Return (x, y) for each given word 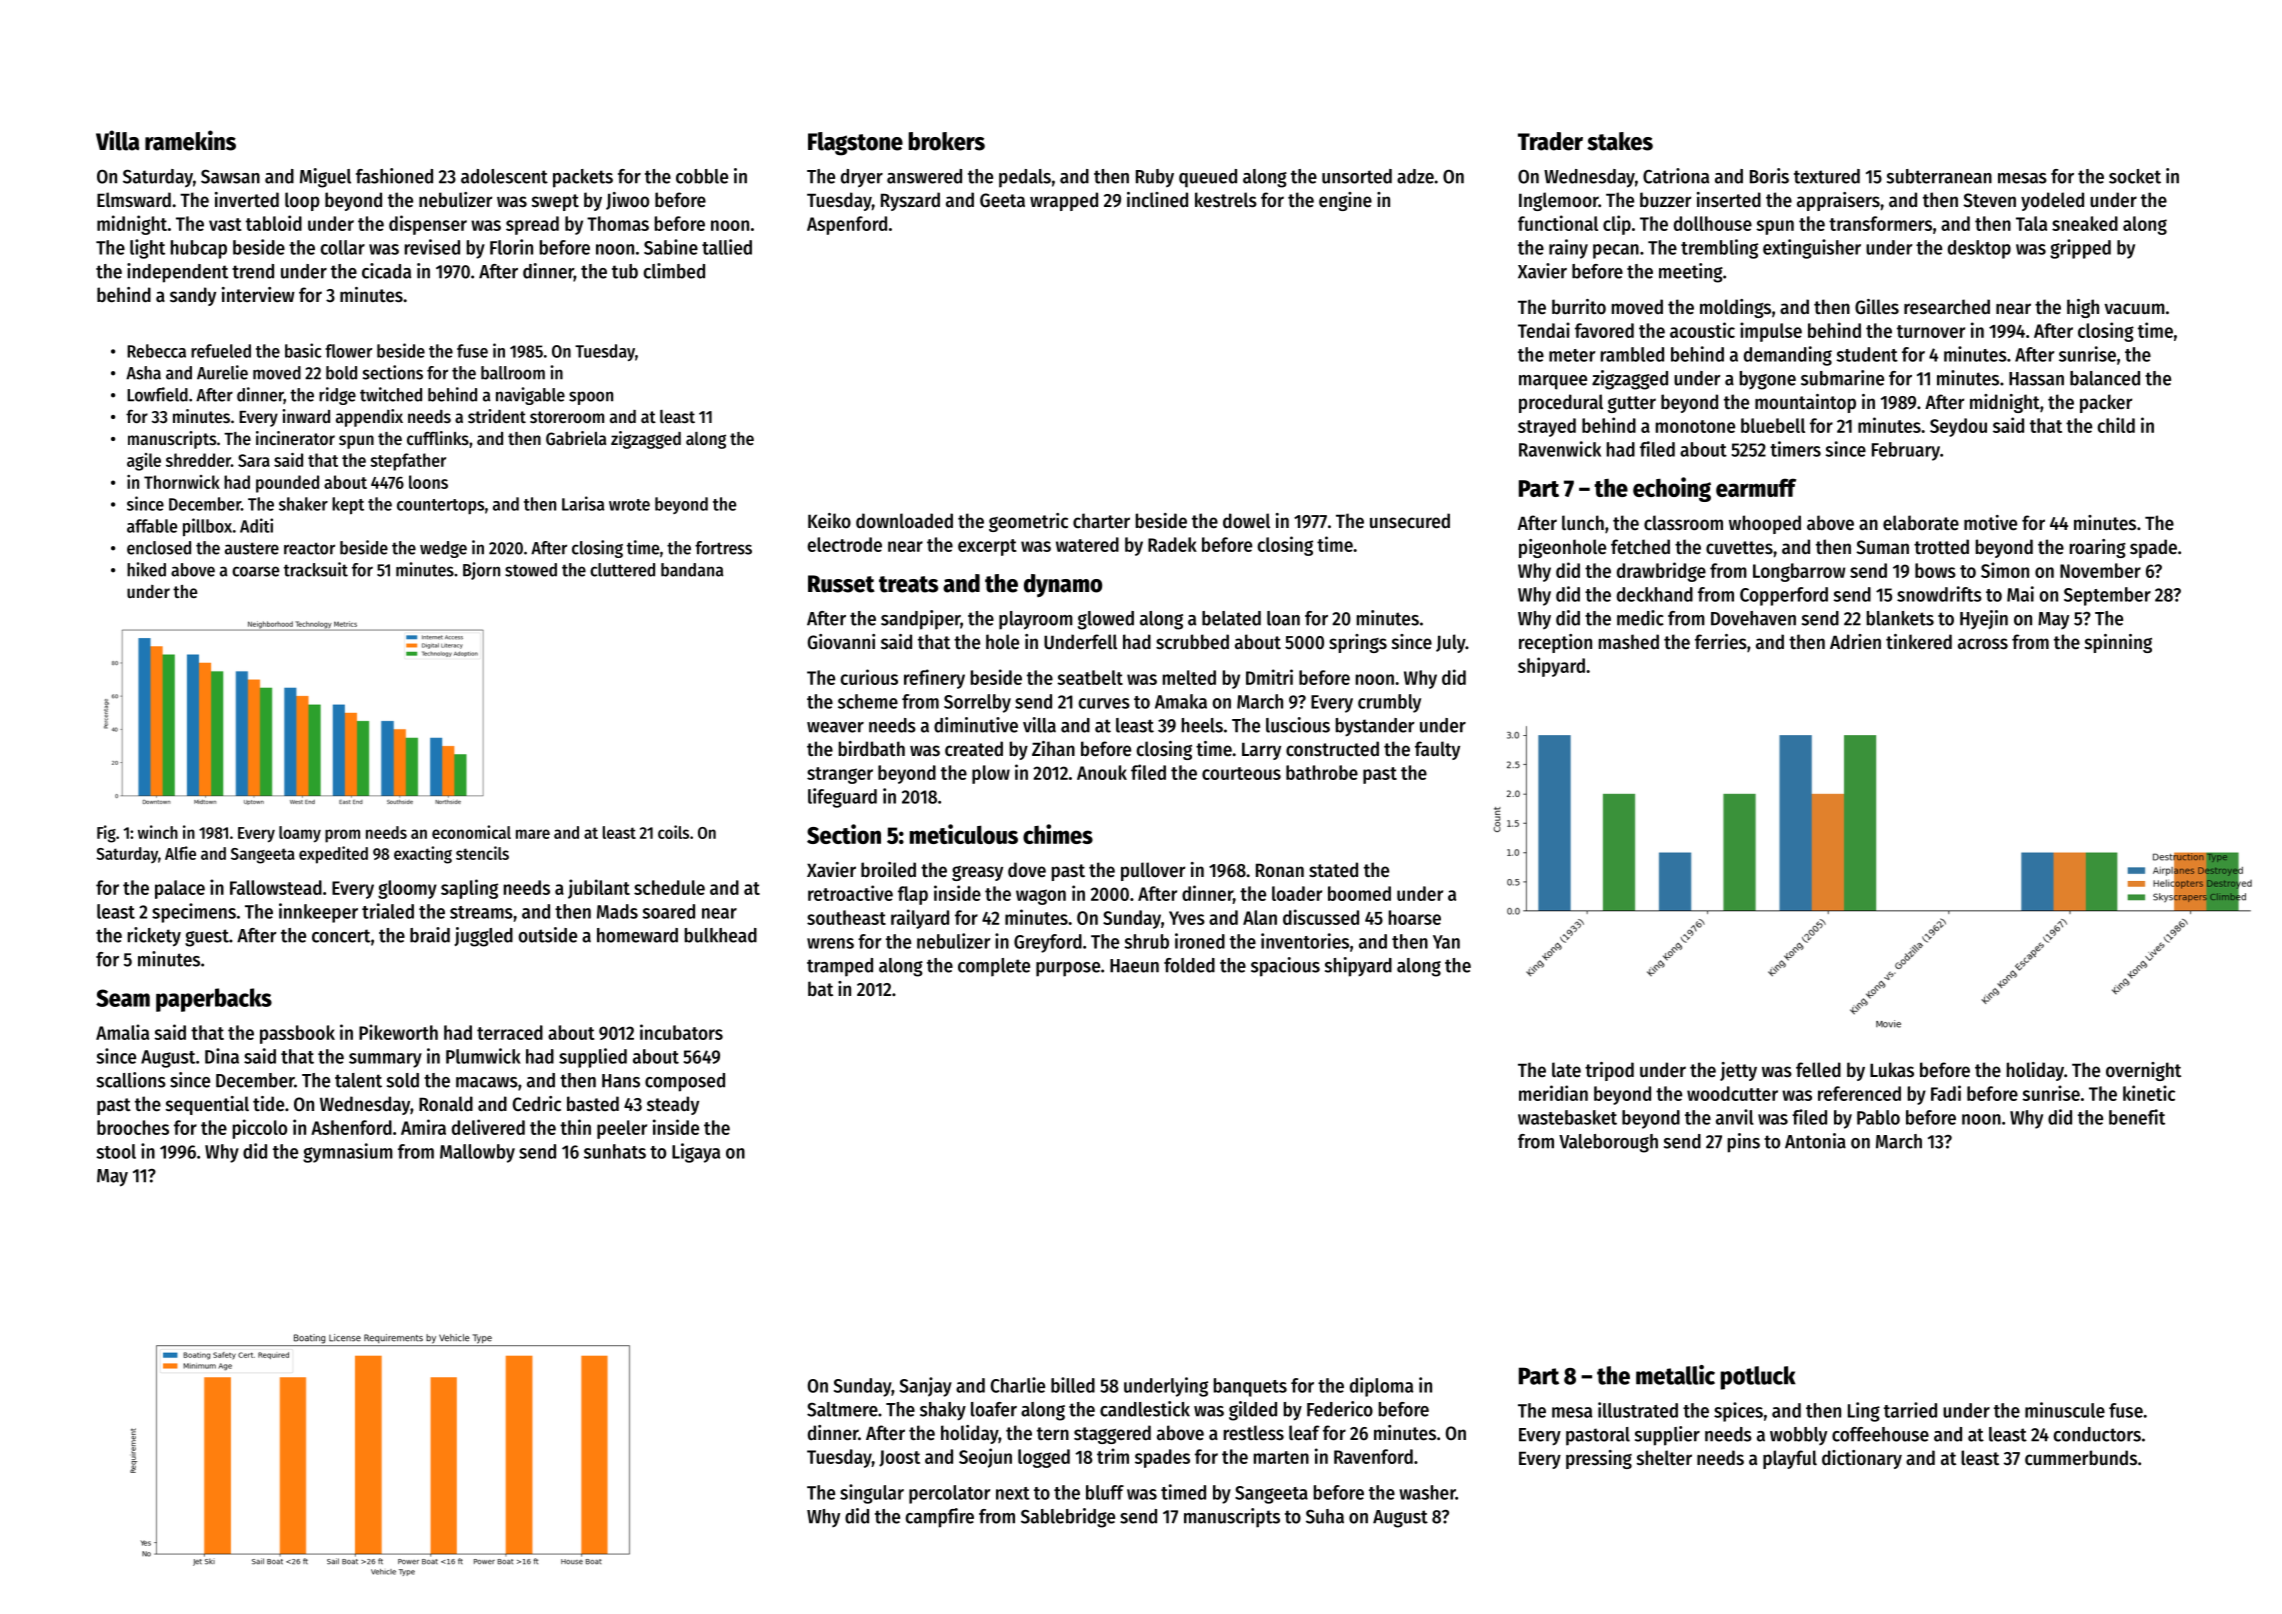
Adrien (1855, 642)
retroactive (850, 893)
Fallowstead (276, 887)
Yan (1446, 942)
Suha (1325, 1516)
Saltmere (842, 1409)
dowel (1246, 521)
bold (341, 373)
